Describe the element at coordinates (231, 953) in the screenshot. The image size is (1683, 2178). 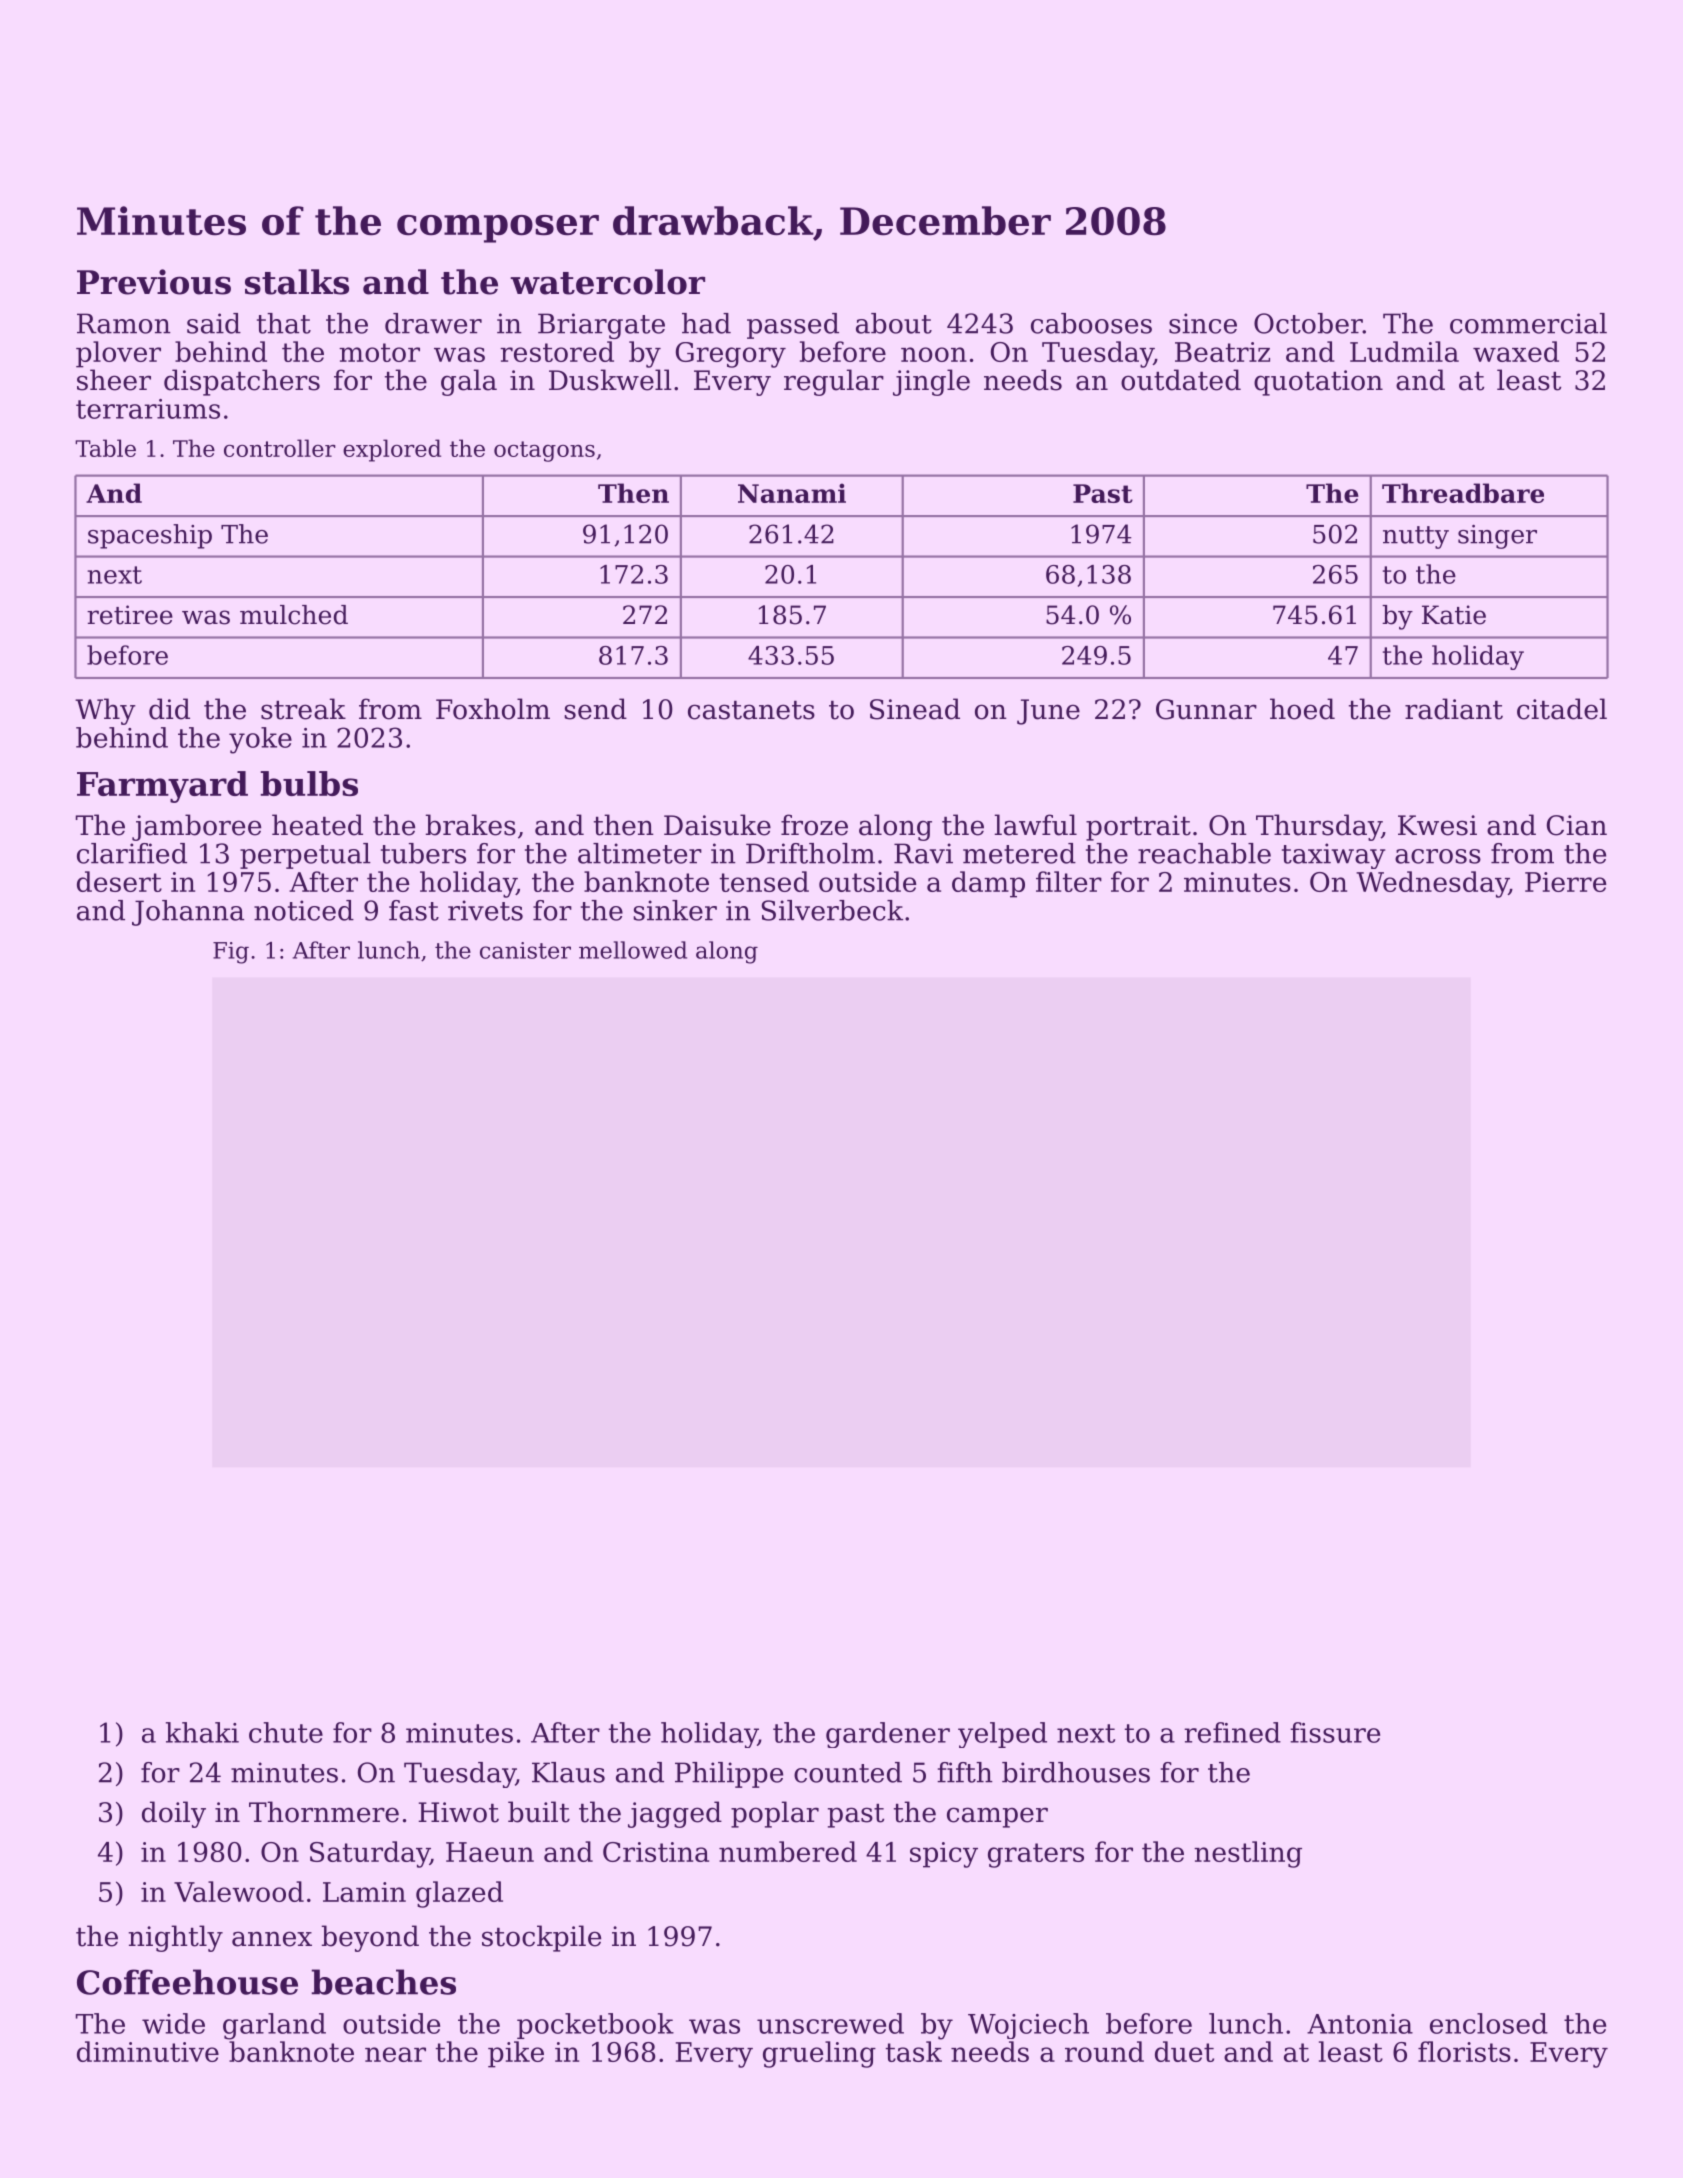
I see `Fig` at that location.
